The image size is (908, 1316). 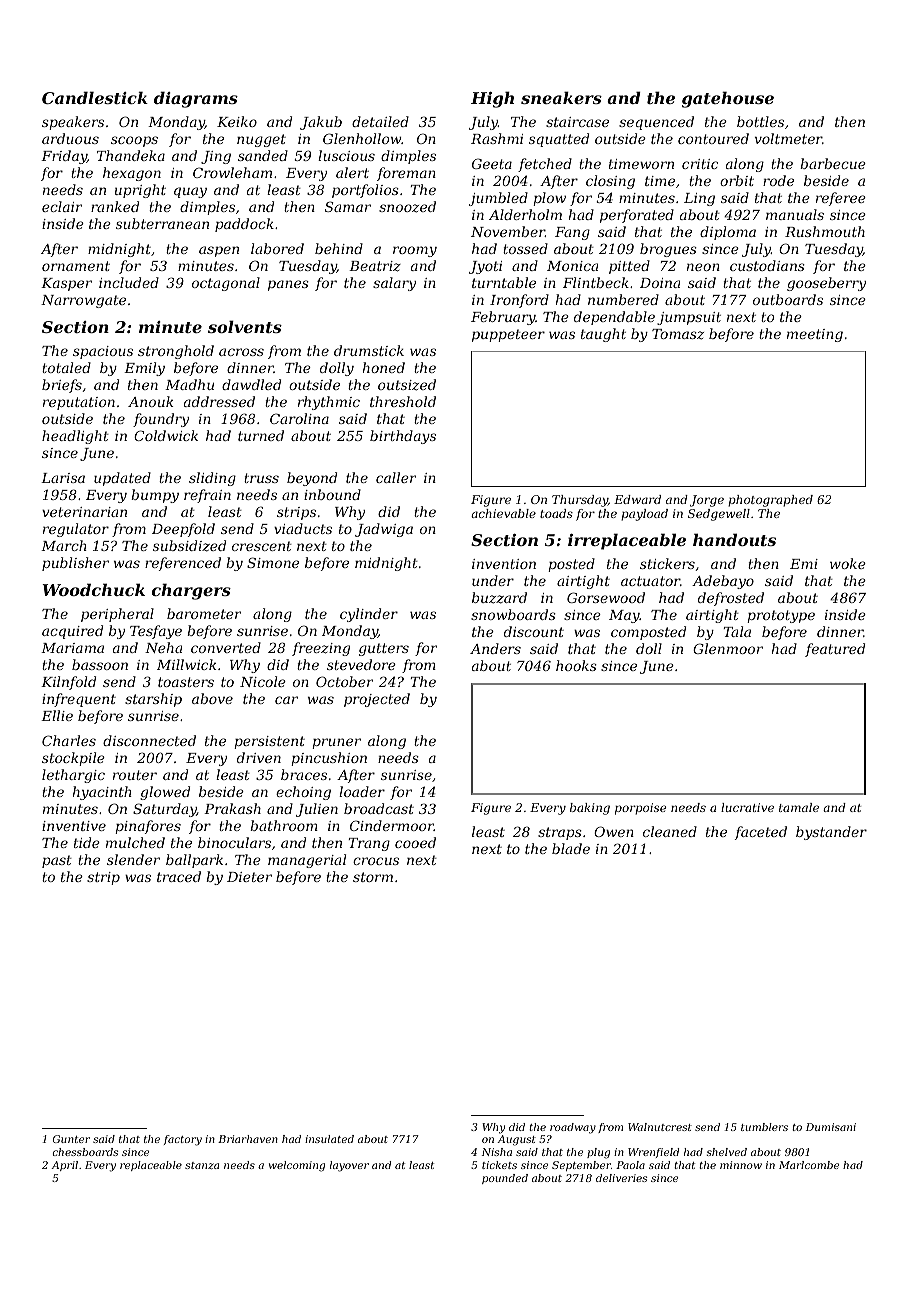 I want to click on voltmeter, so click(x=788, y=138).
